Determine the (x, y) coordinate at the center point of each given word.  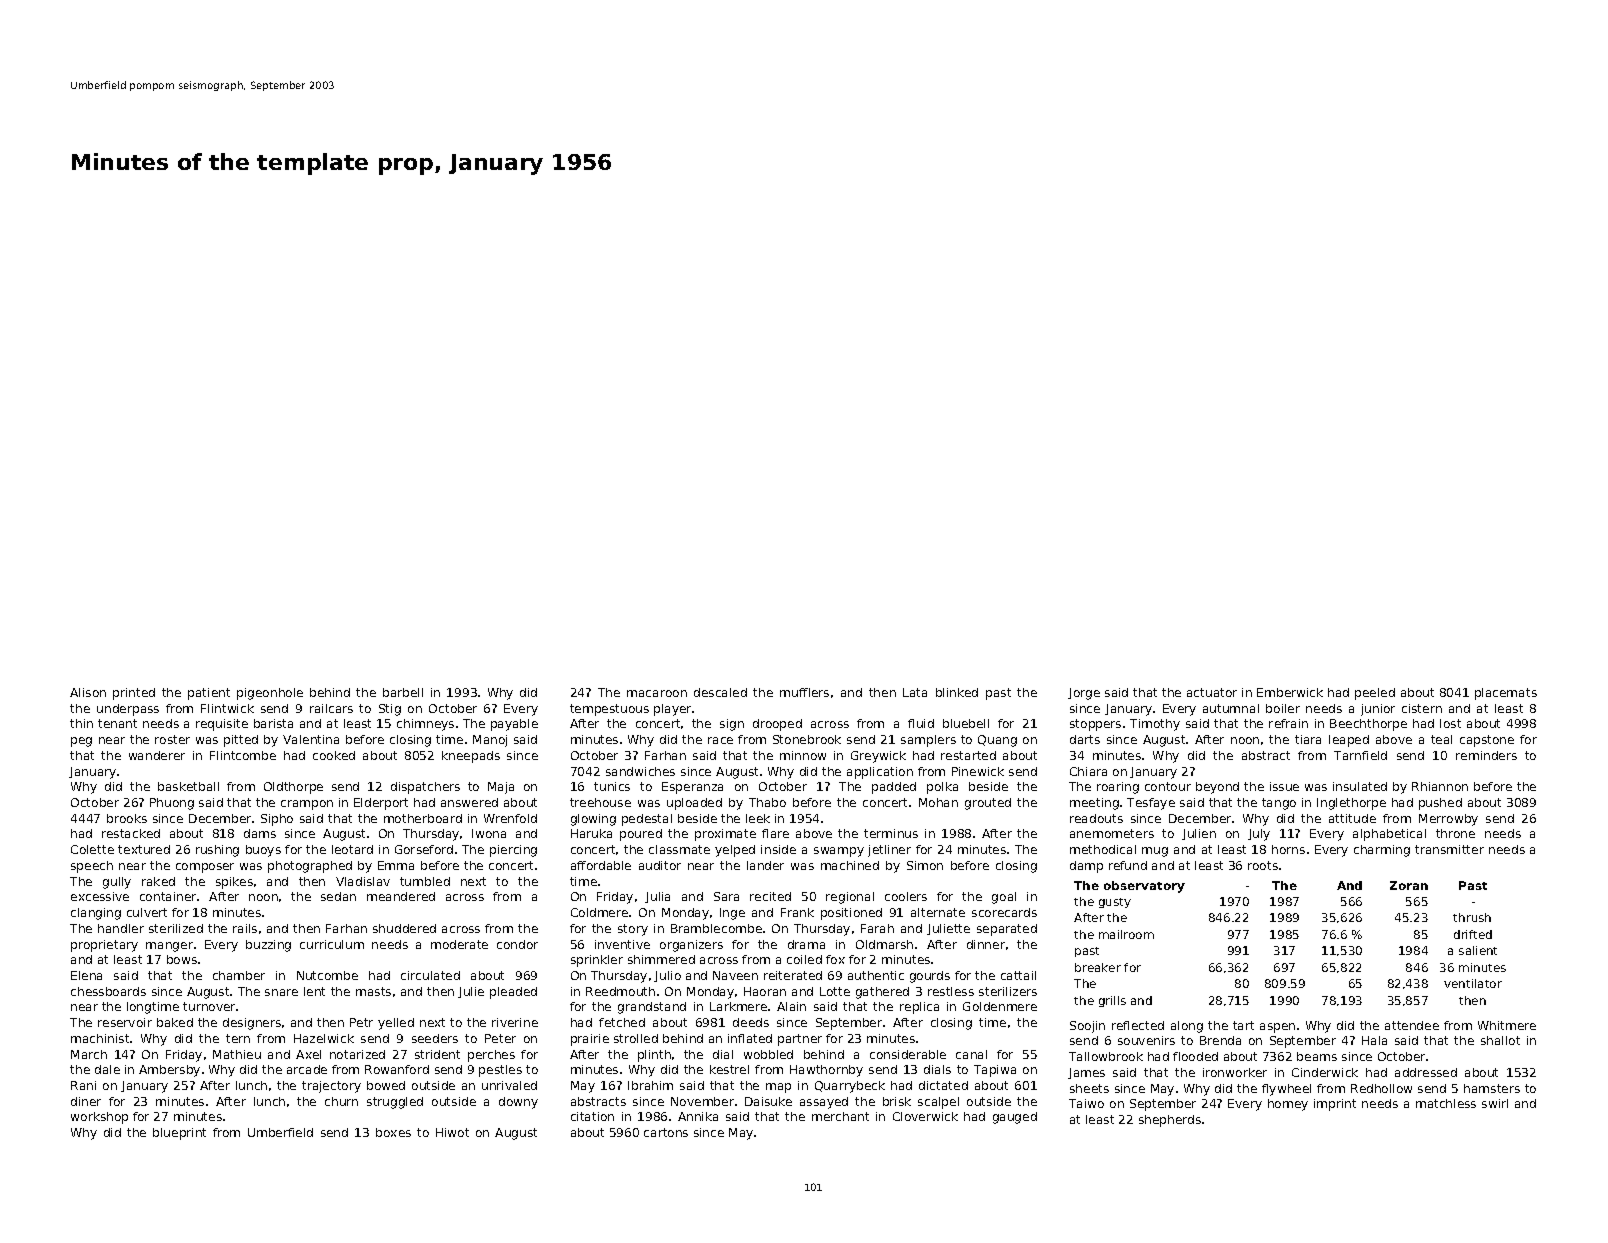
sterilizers (1008, 991)
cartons (666, 1132)
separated (1007, 930)
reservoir (125, 1022)
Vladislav (363, 881)
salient (1478, 950)
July (1259, 835)
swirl (1495, 1103)
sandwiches (640, 771)
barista (273, 723)
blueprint (179, 1134)
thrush (1472, 917)
